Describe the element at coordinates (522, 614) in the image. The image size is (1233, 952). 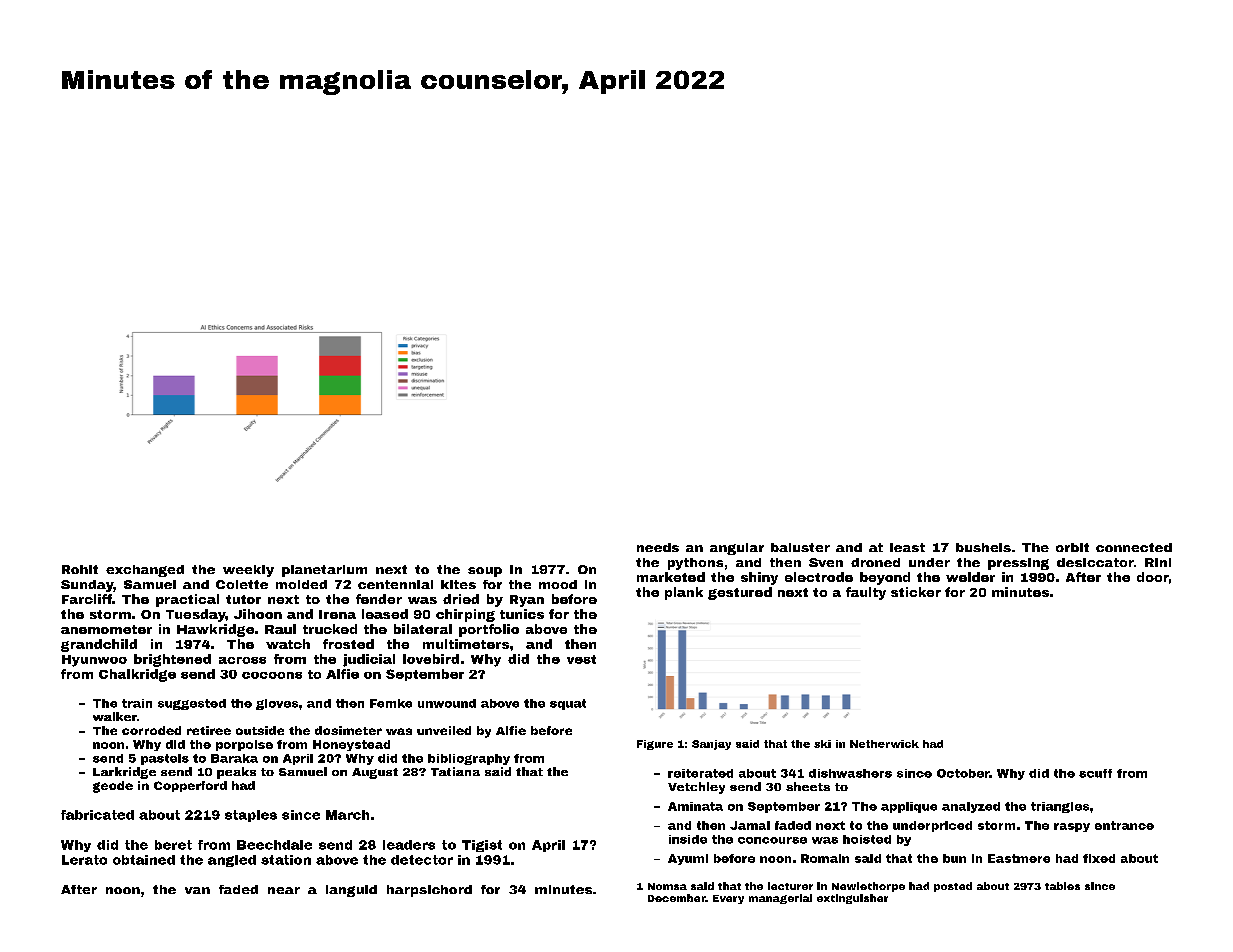
I see `tunics` at that location.
